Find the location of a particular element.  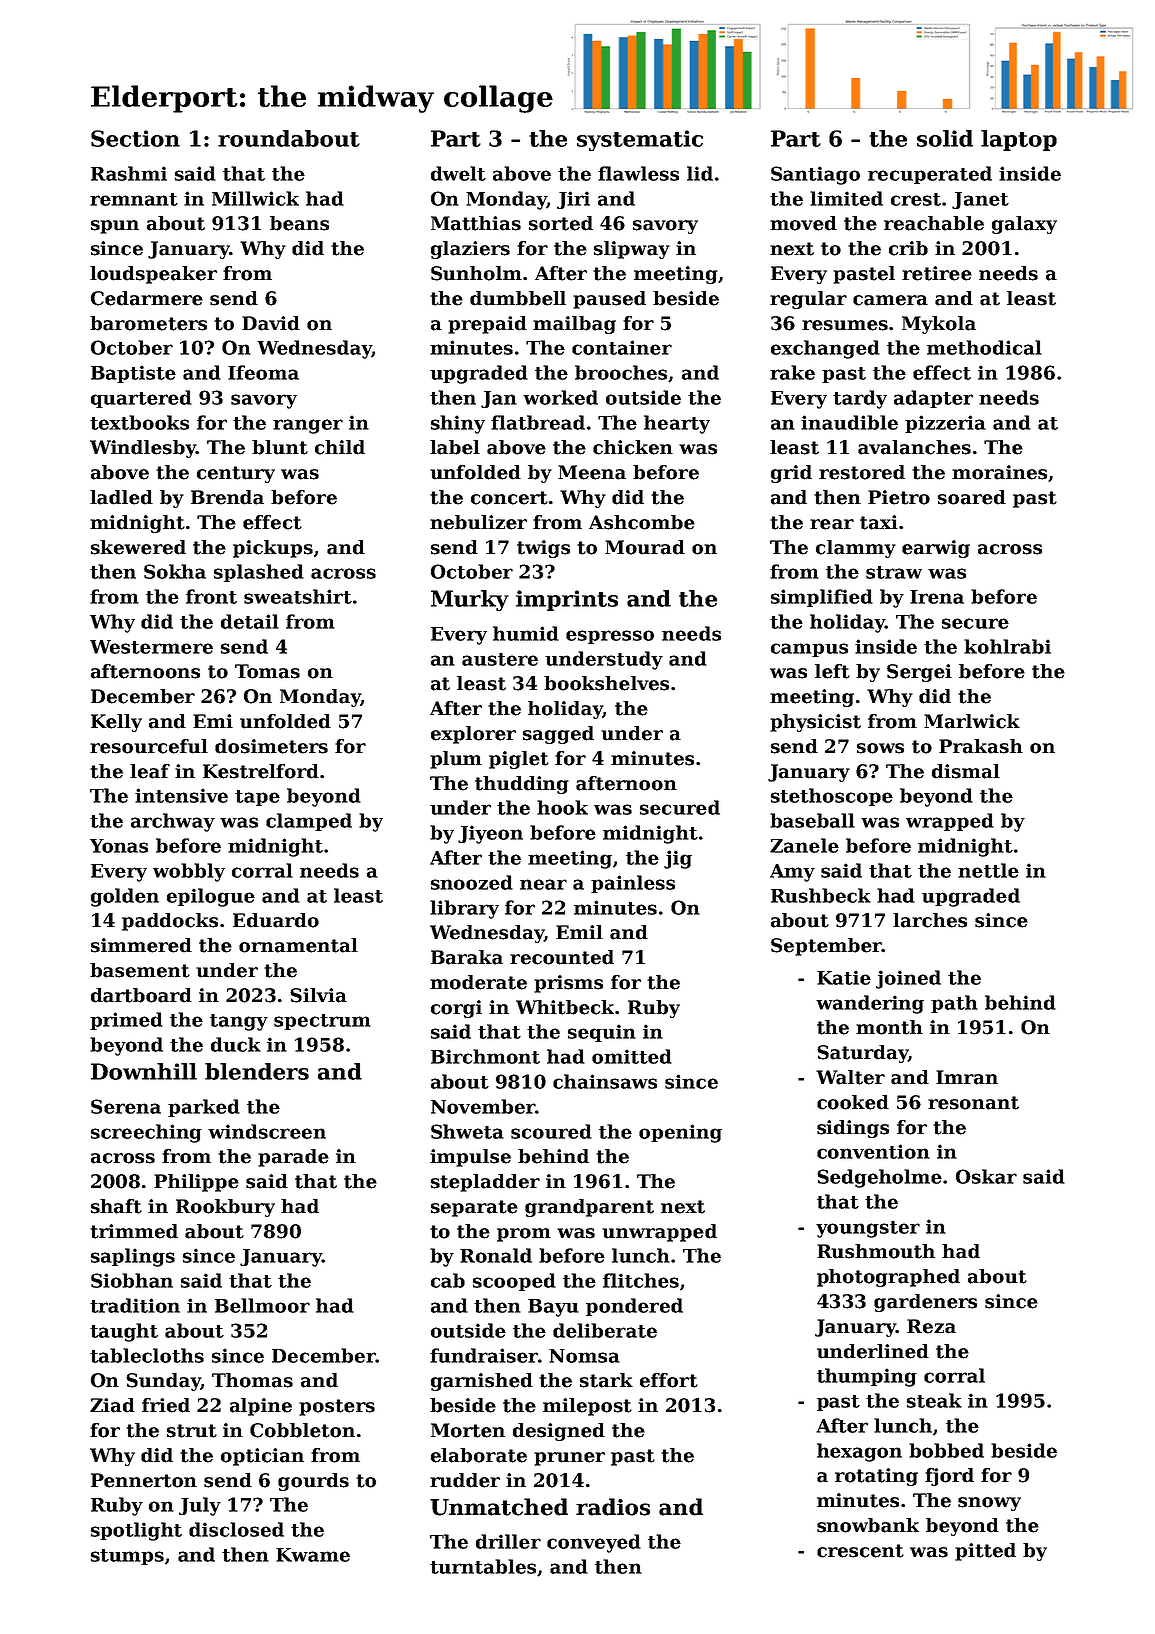

tangy is located at coordinates (239, 1022).
